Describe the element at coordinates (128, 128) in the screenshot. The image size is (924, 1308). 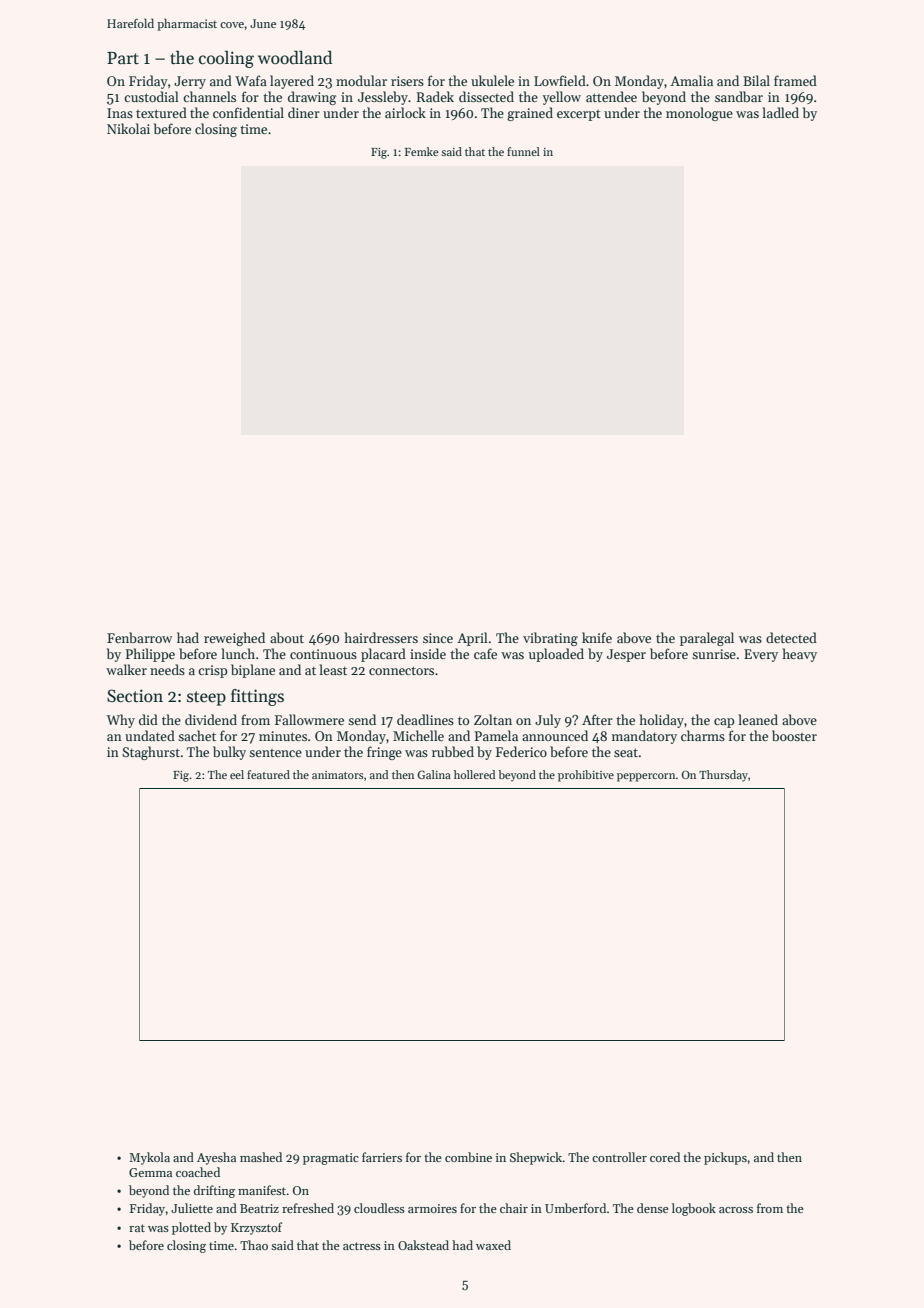
I see `Nikolai` at that location.
